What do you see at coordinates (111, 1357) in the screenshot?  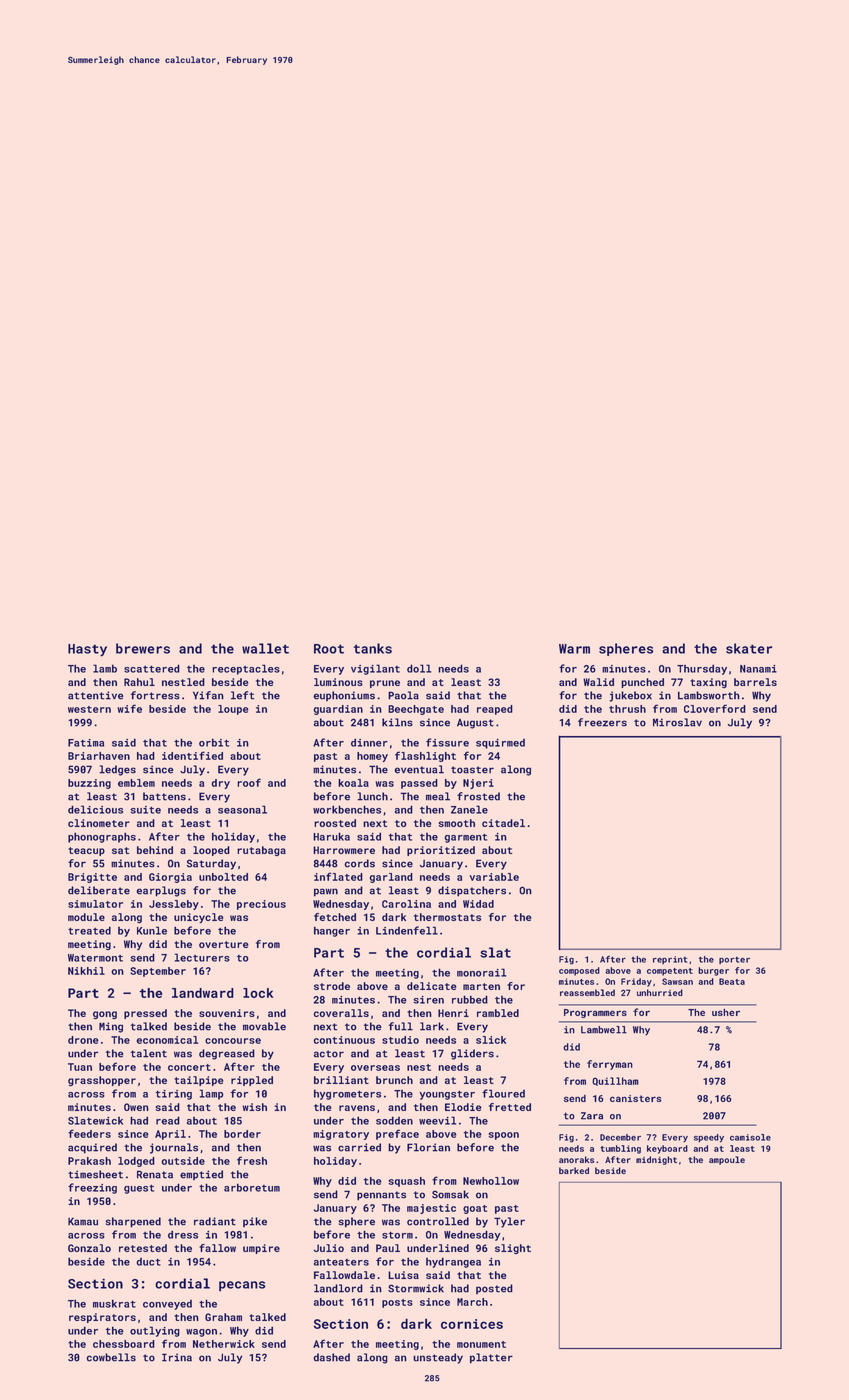 I see `cowbells` at bounding box center [111, 1357].
